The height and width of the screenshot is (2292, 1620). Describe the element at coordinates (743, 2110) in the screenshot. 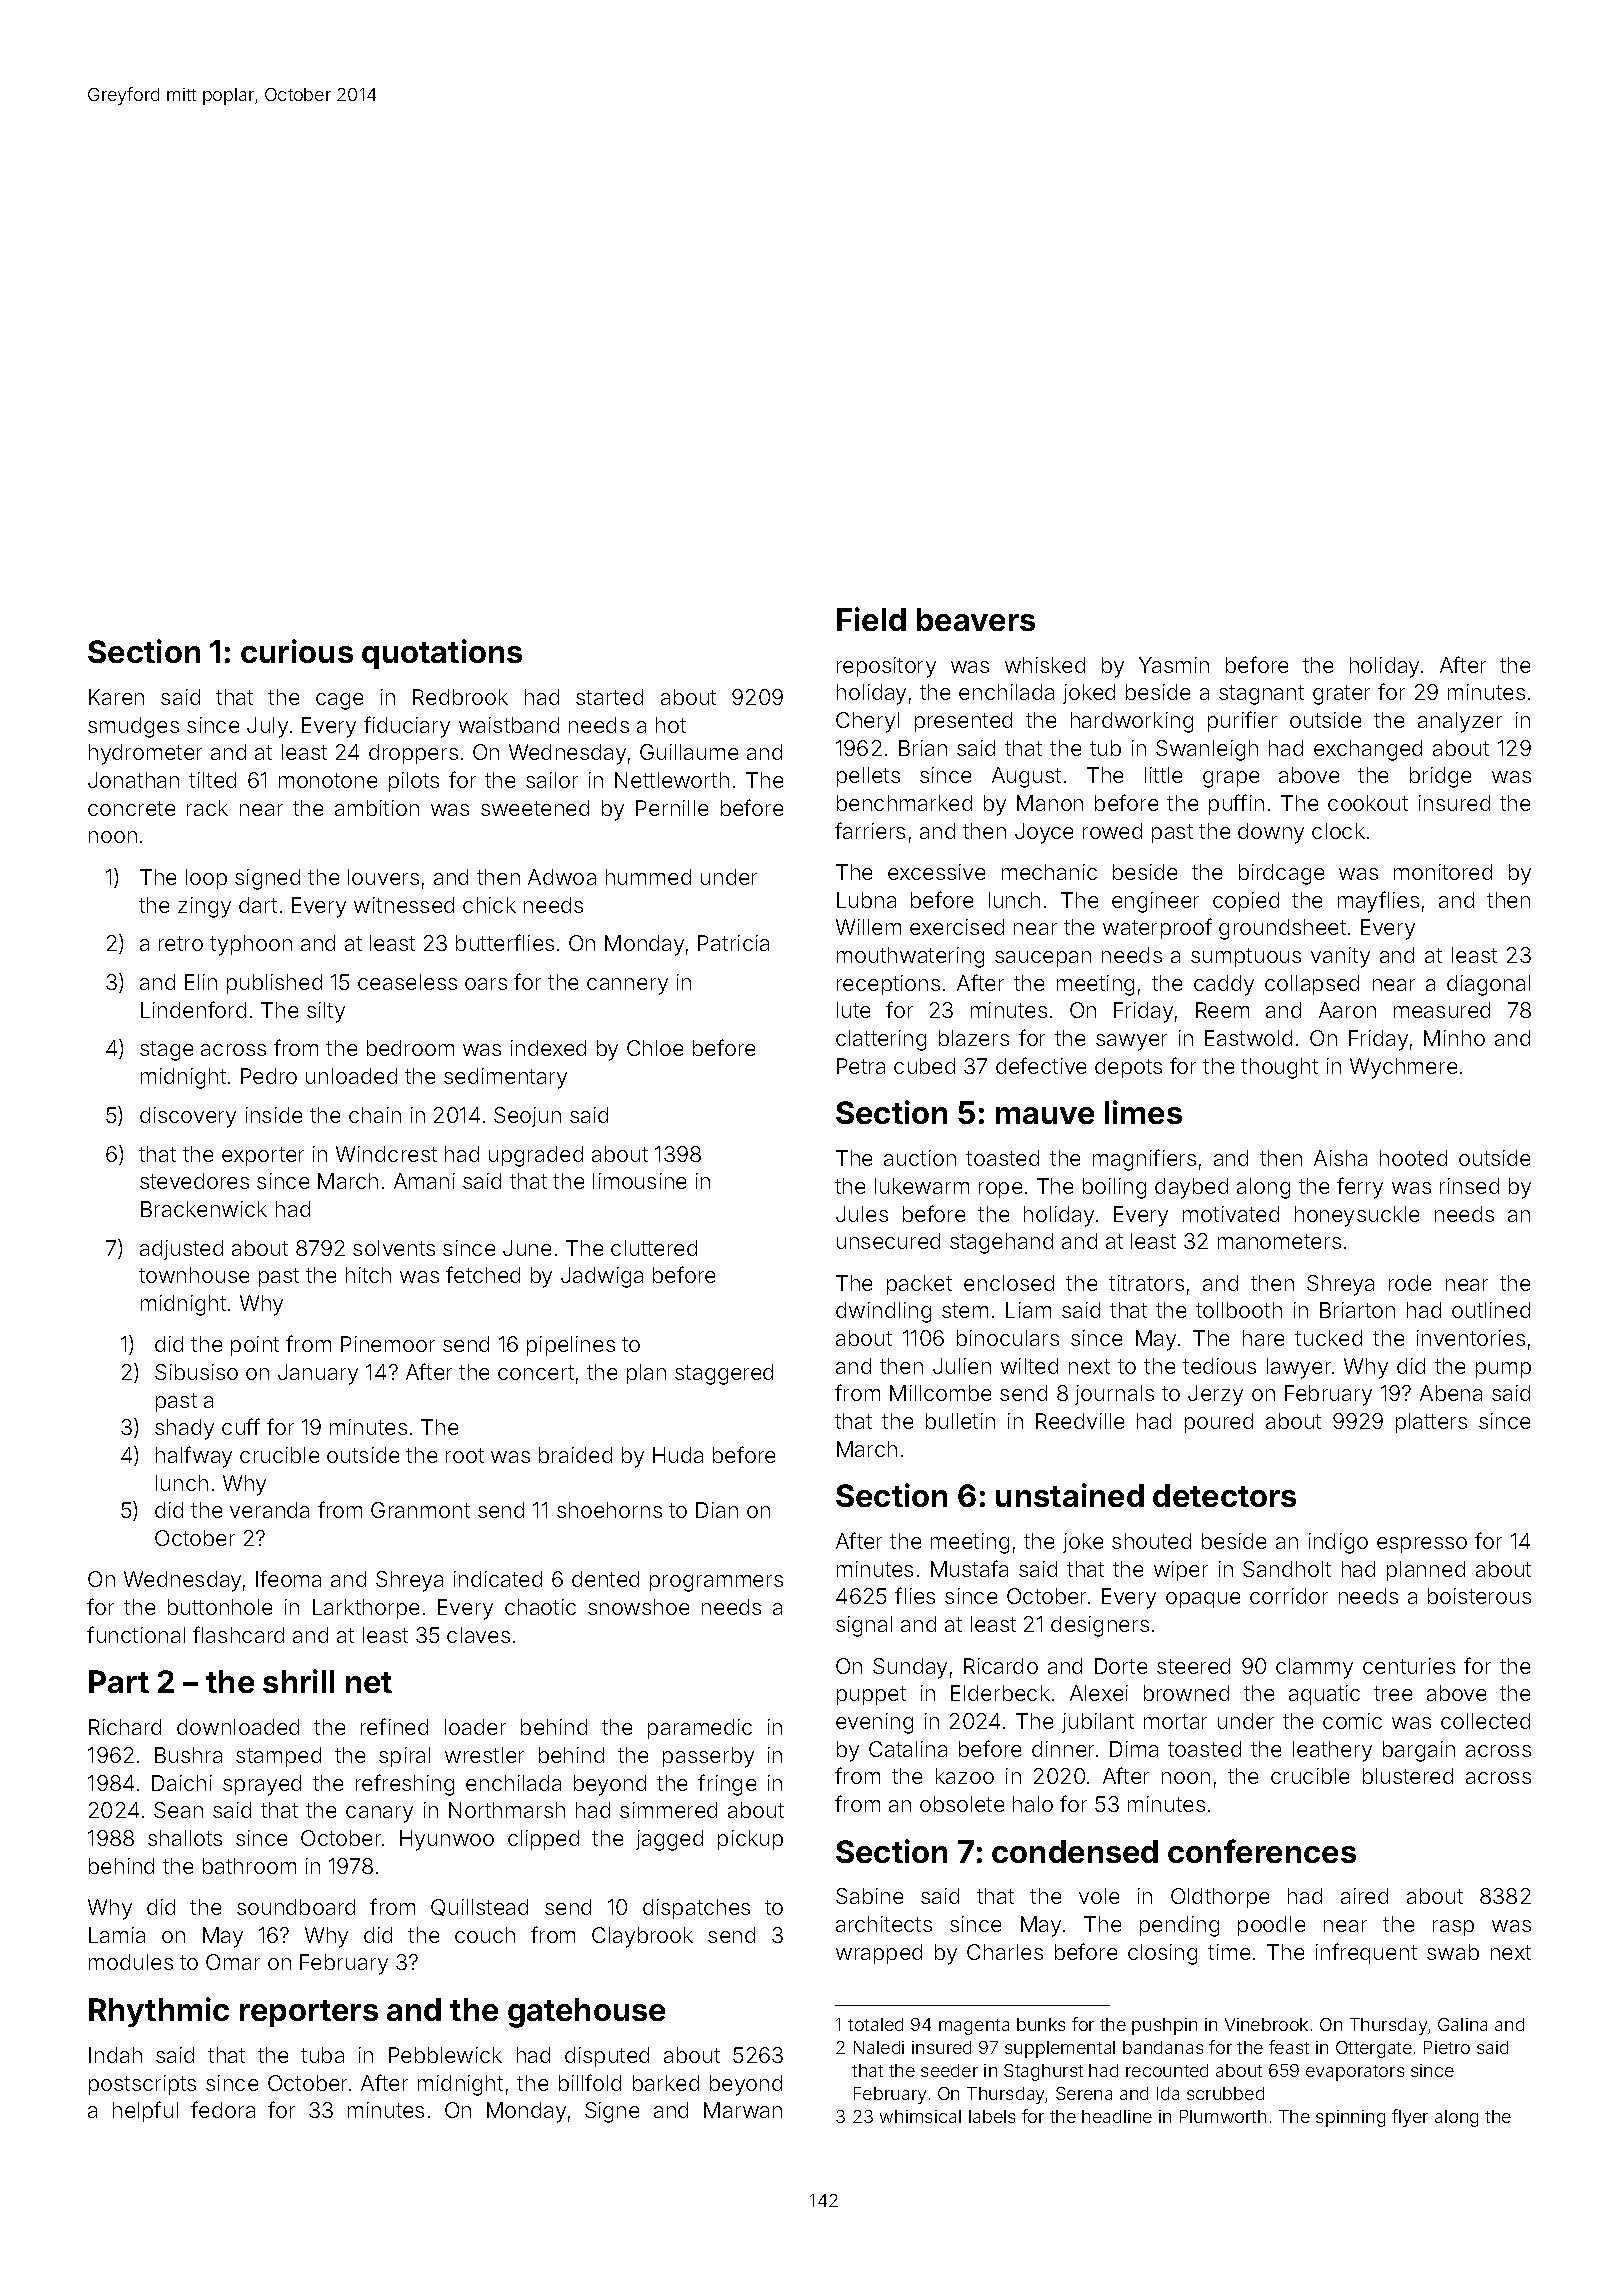

I see `Marwan` at that location.
